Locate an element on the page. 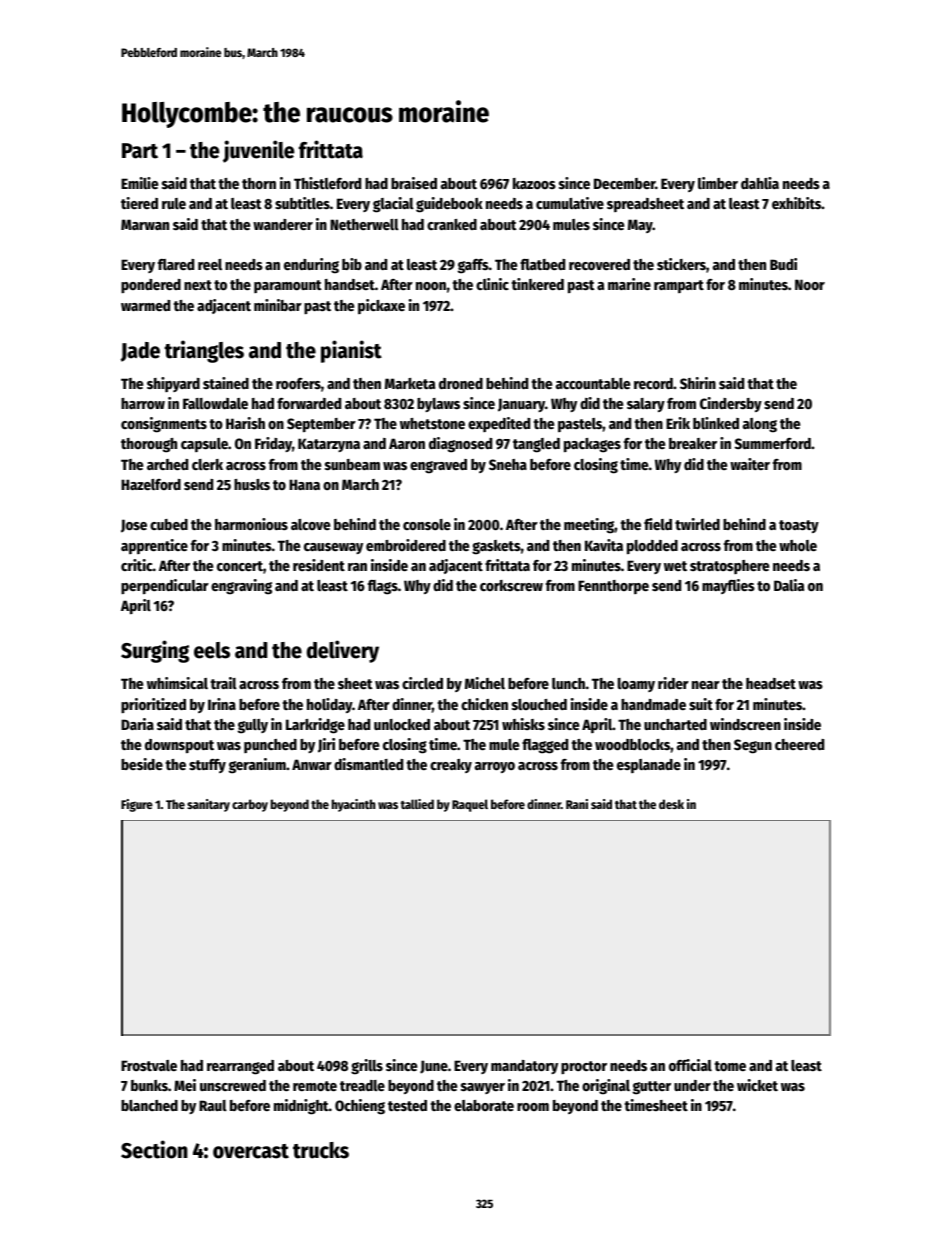 This image has width=952, height=1233. Shirin is located at coordinates (698, 383).
